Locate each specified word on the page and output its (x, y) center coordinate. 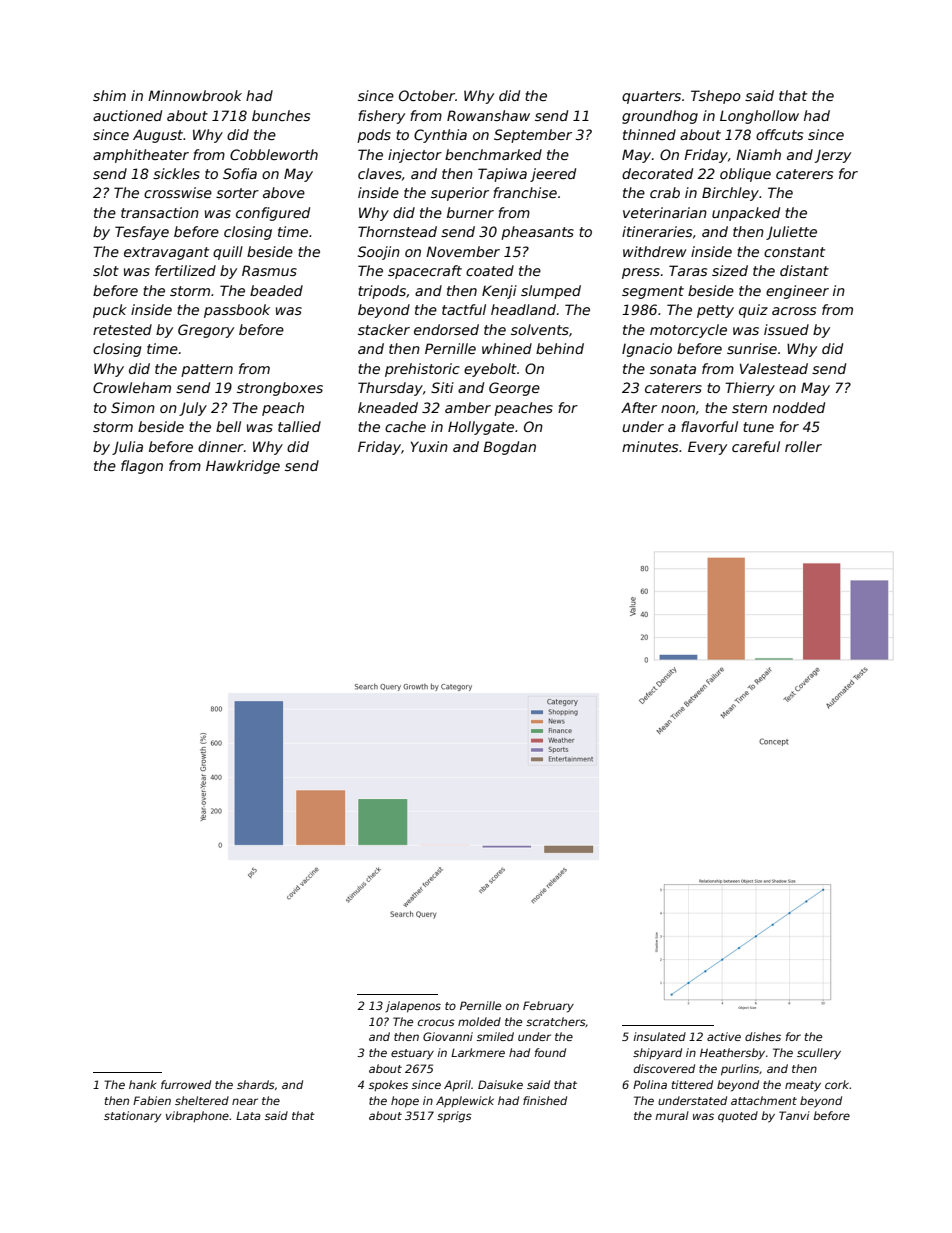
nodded (799, 407)
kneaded (388, 407)
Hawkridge (243, 467)
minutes (650, 446)
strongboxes (280, 389)
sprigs (454, 1117)
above (284, 192)
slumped (551, 292)
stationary (132, 1117)
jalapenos (413, 1007)
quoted (738, 1116)
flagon (142, 467)
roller (803, 446)
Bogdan (509, 448)
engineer (797, 292)
